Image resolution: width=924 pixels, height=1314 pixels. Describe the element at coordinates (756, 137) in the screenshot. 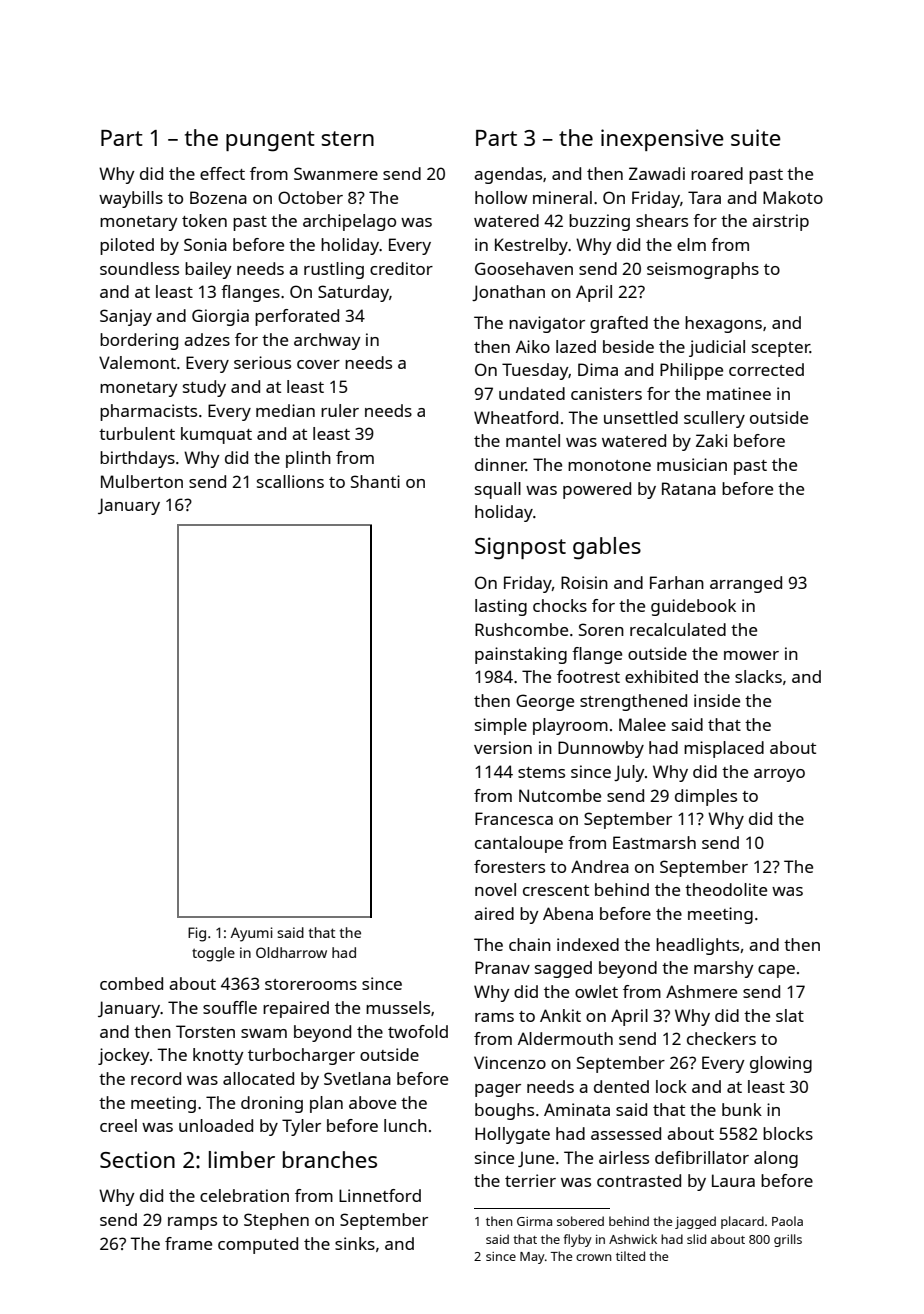

I see `suite` at that location.
